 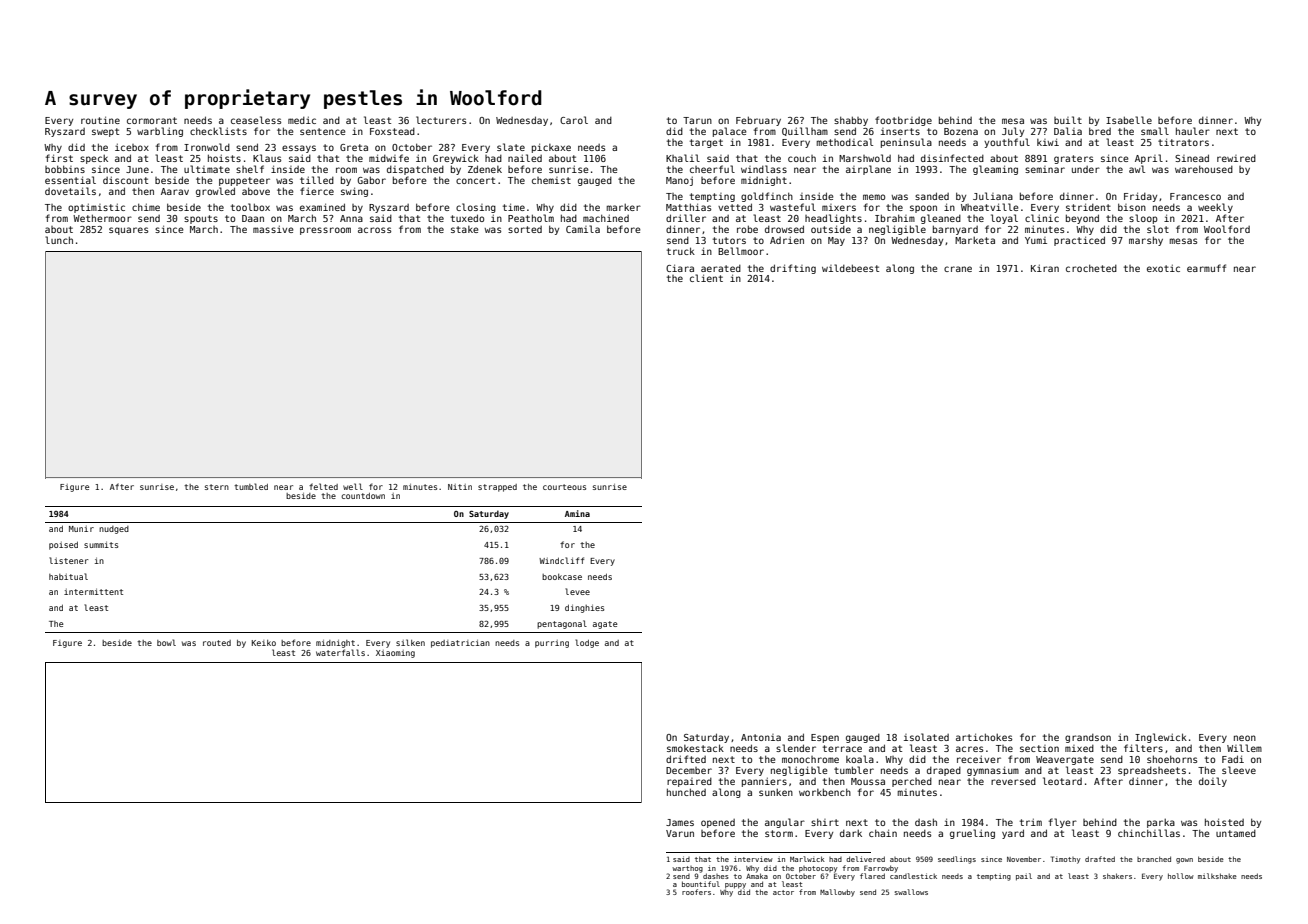 What do you see at coordinates (264, 643) in the page?
I see `Keiko` at bounding box center [264, 643].
